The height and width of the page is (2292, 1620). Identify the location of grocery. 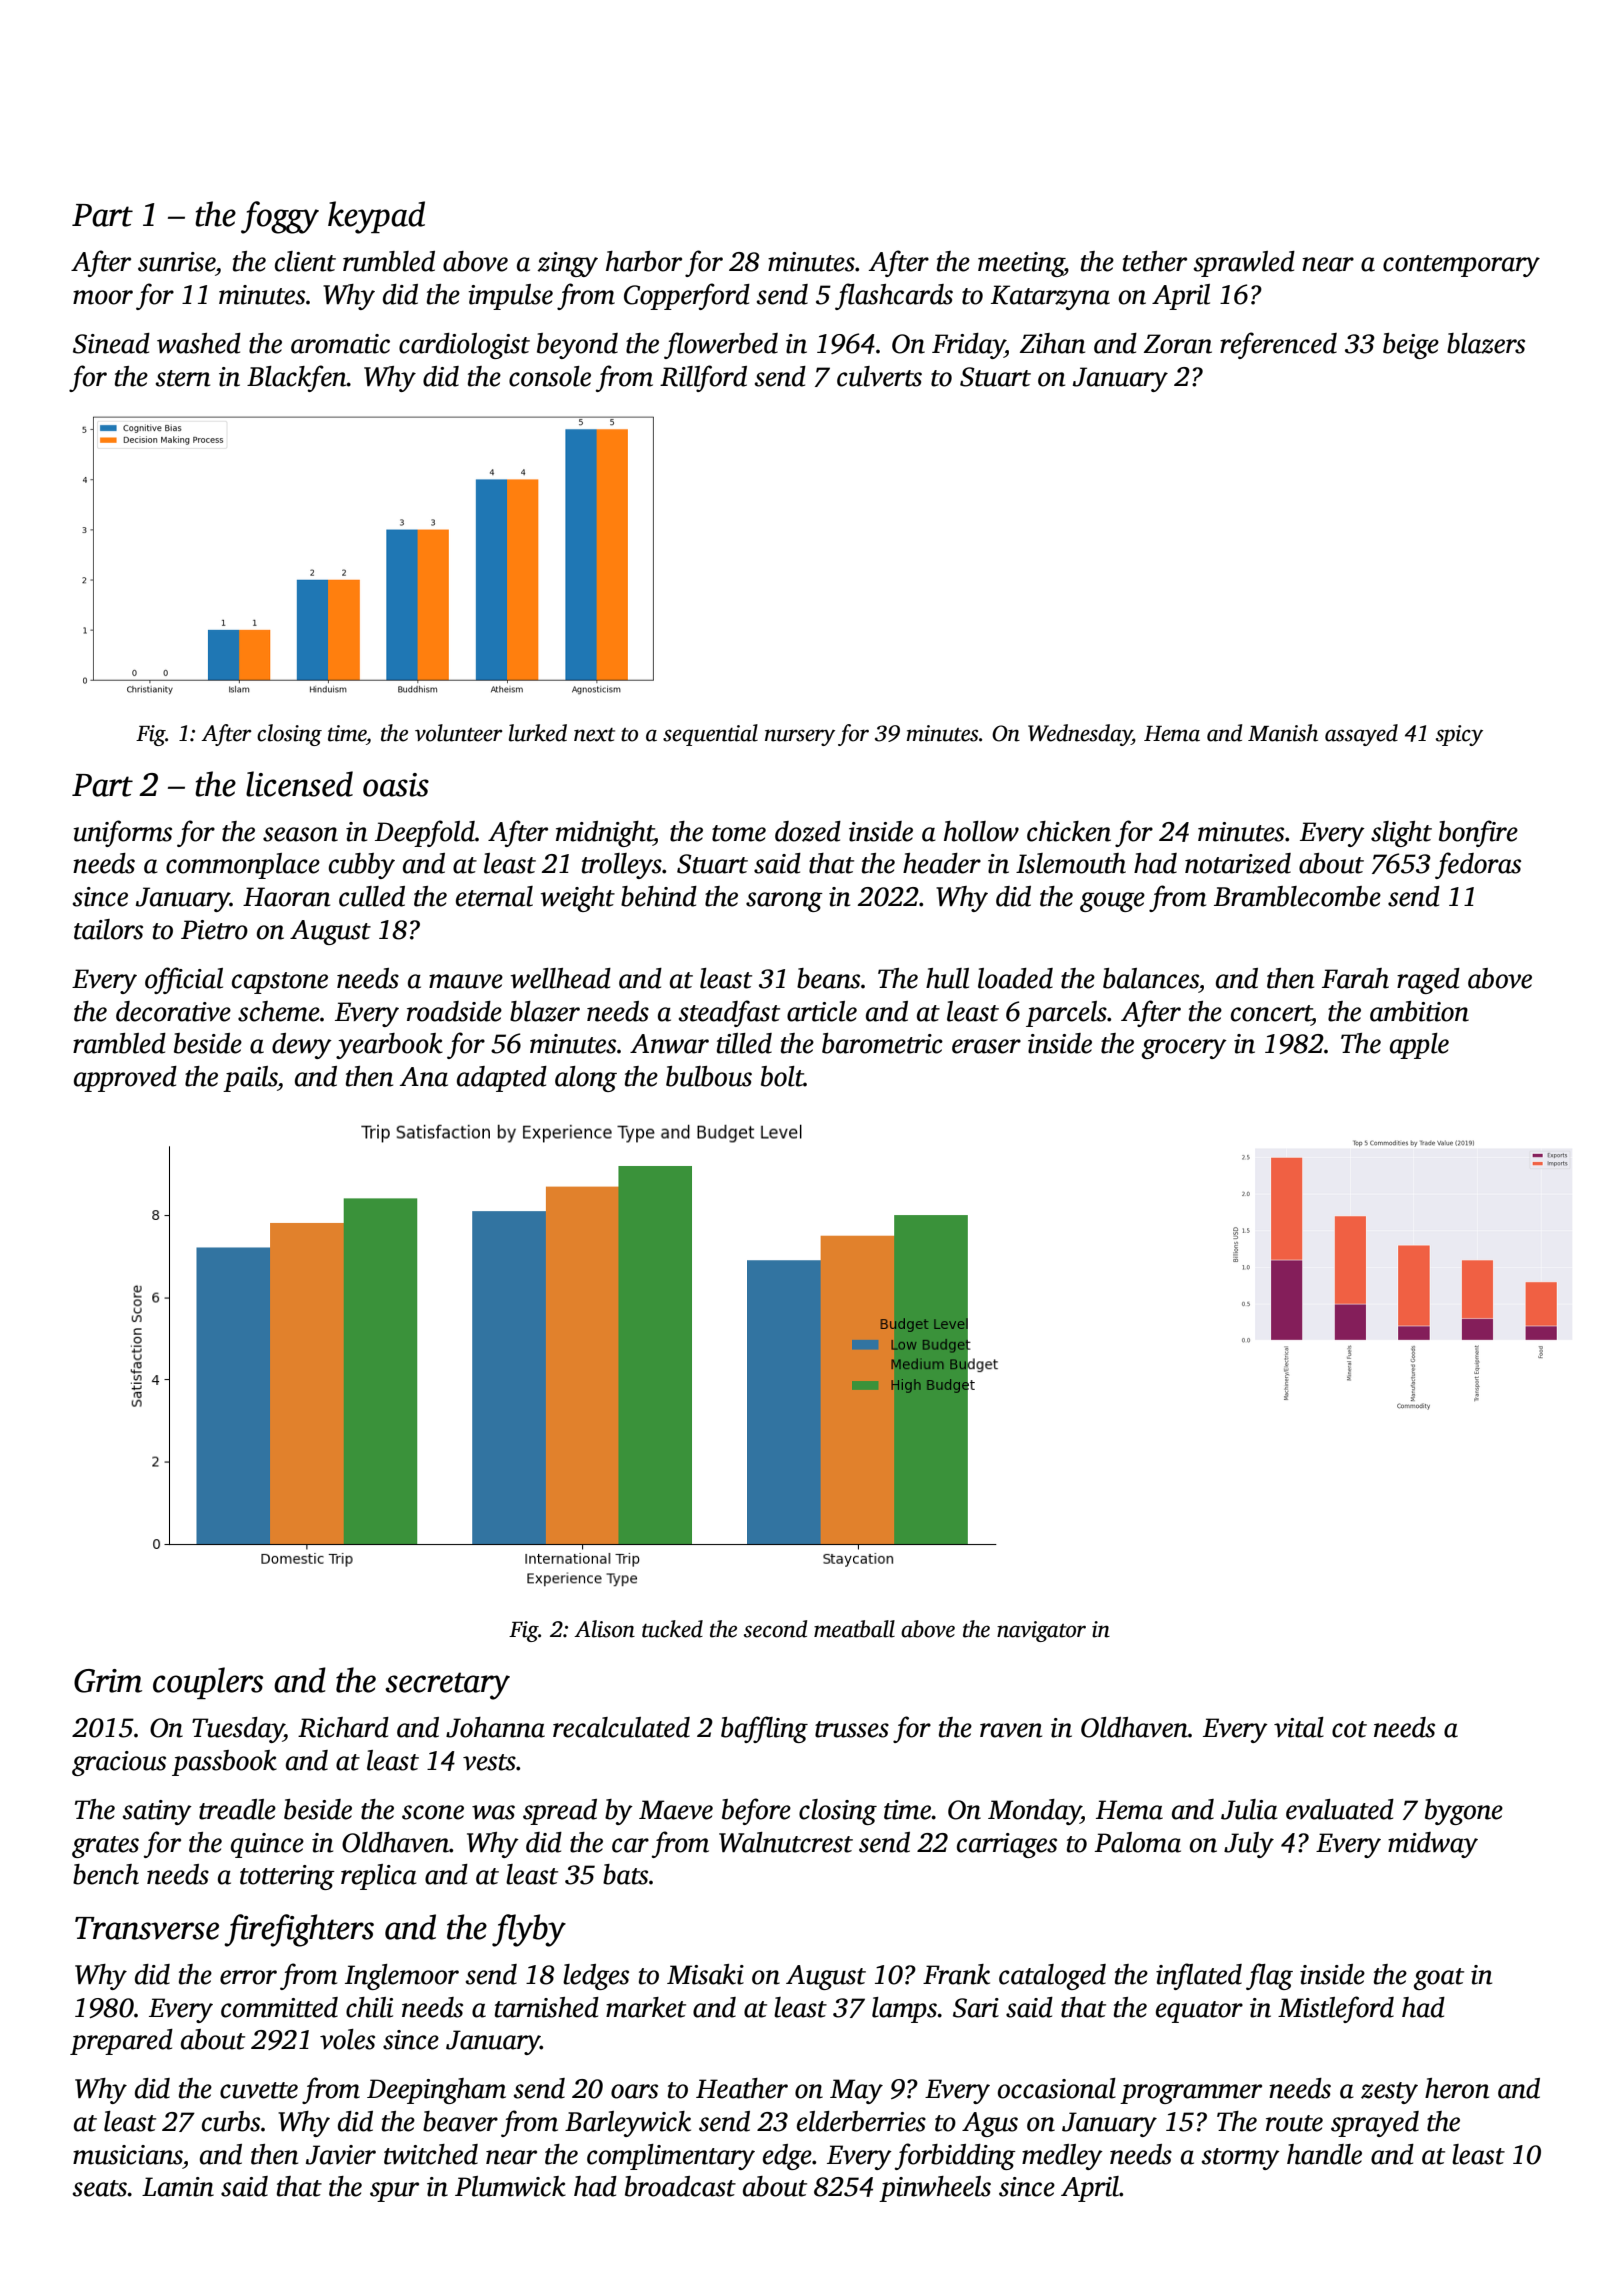
(1184, 1049).
